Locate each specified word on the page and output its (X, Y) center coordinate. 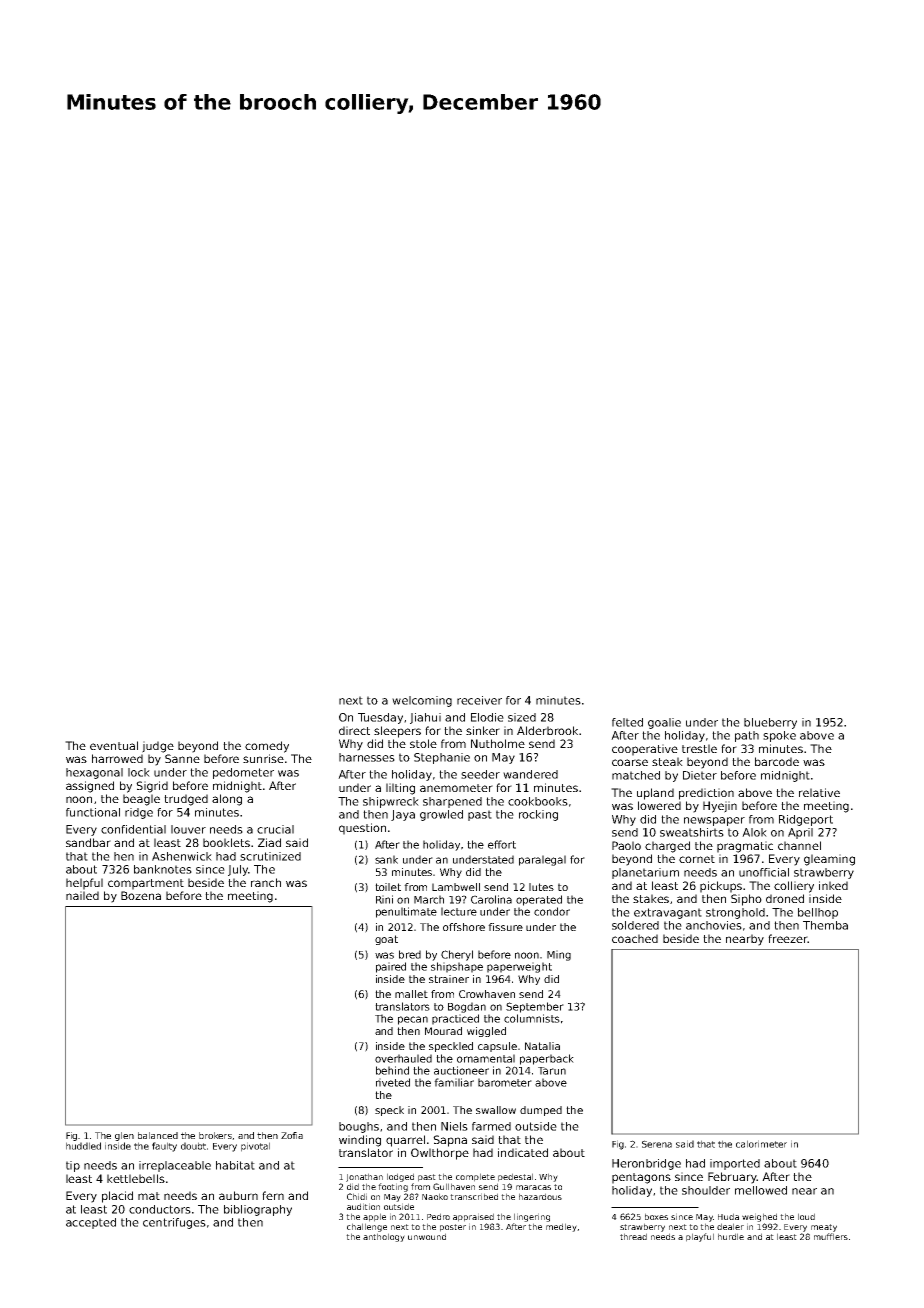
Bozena (141, 895)
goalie (664, 723)
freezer (788, 938)
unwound (427, 1236)
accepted (91, 1223)
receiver (479, 700)
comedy (267, 747)
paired (391, 967)
